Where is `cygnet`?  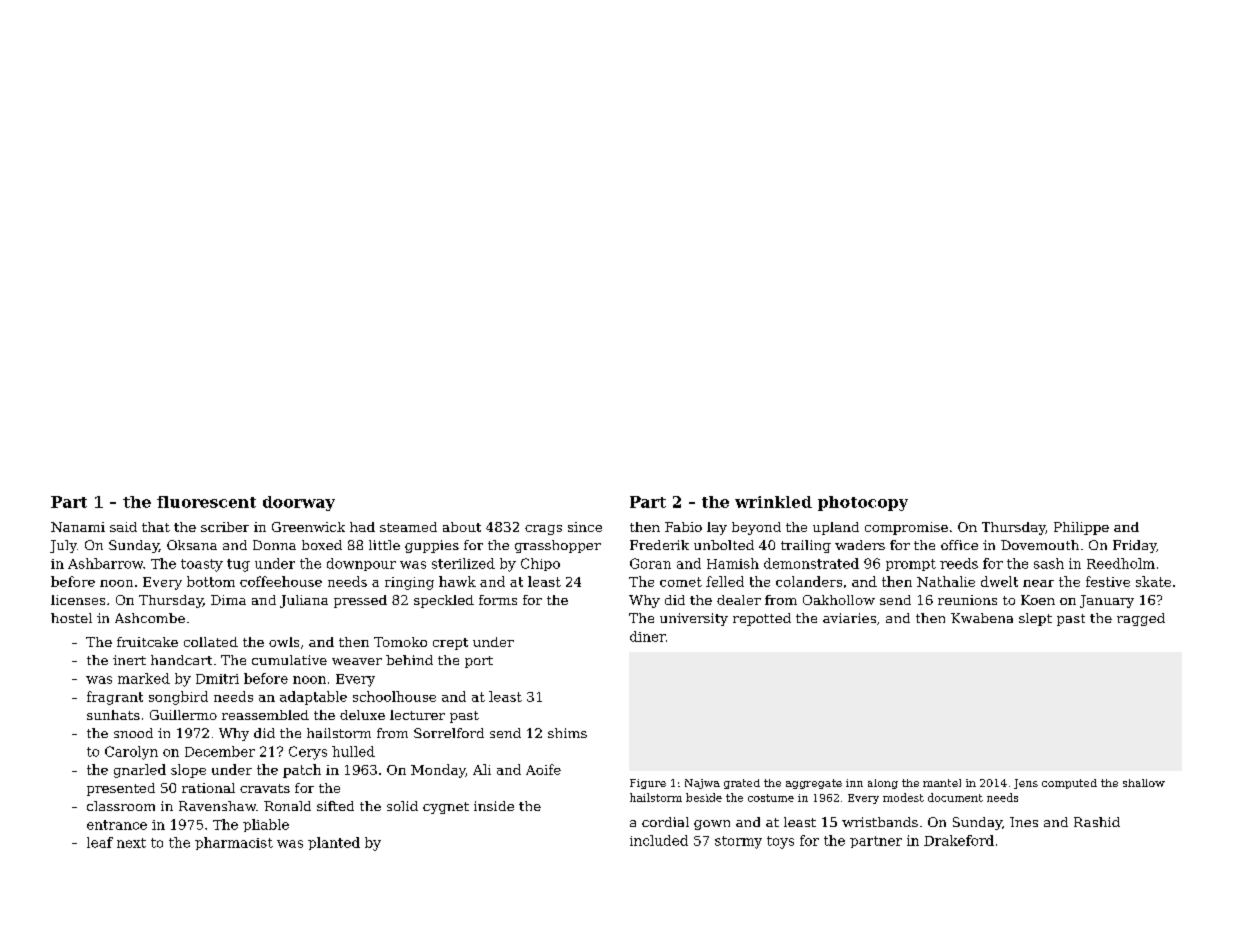
cygnet is located at coordinates (446, 808).
